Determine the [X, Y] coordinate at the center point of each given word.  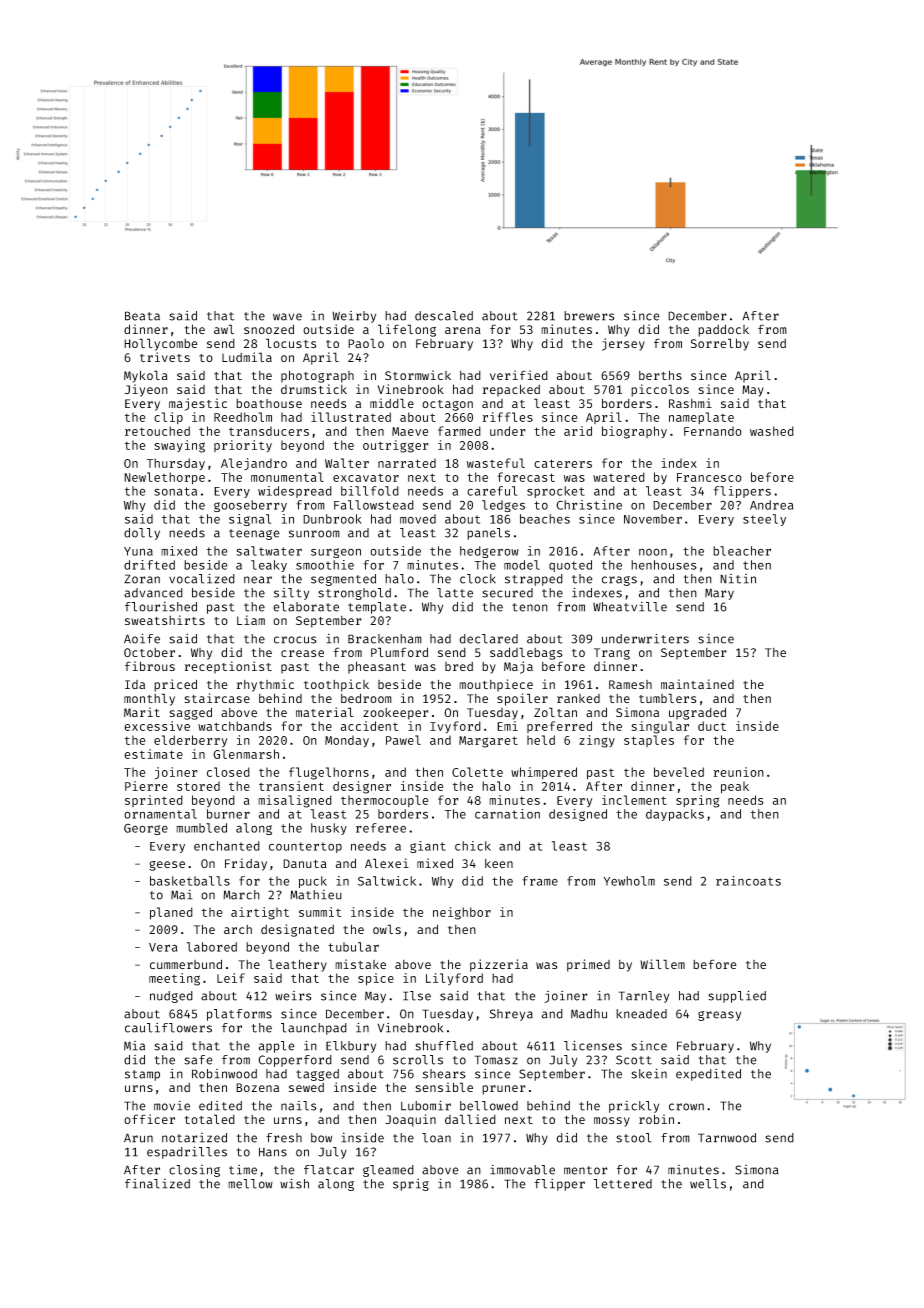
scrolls [418, 1060]
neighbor [462, 913]
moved [418, 519]
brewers [589, 316]
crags [619, 581]
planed [171, 913]
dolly [142, 534]
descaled [444, 316]
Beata [142, 316]
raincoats [748, 881]
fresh [284, 1138]
